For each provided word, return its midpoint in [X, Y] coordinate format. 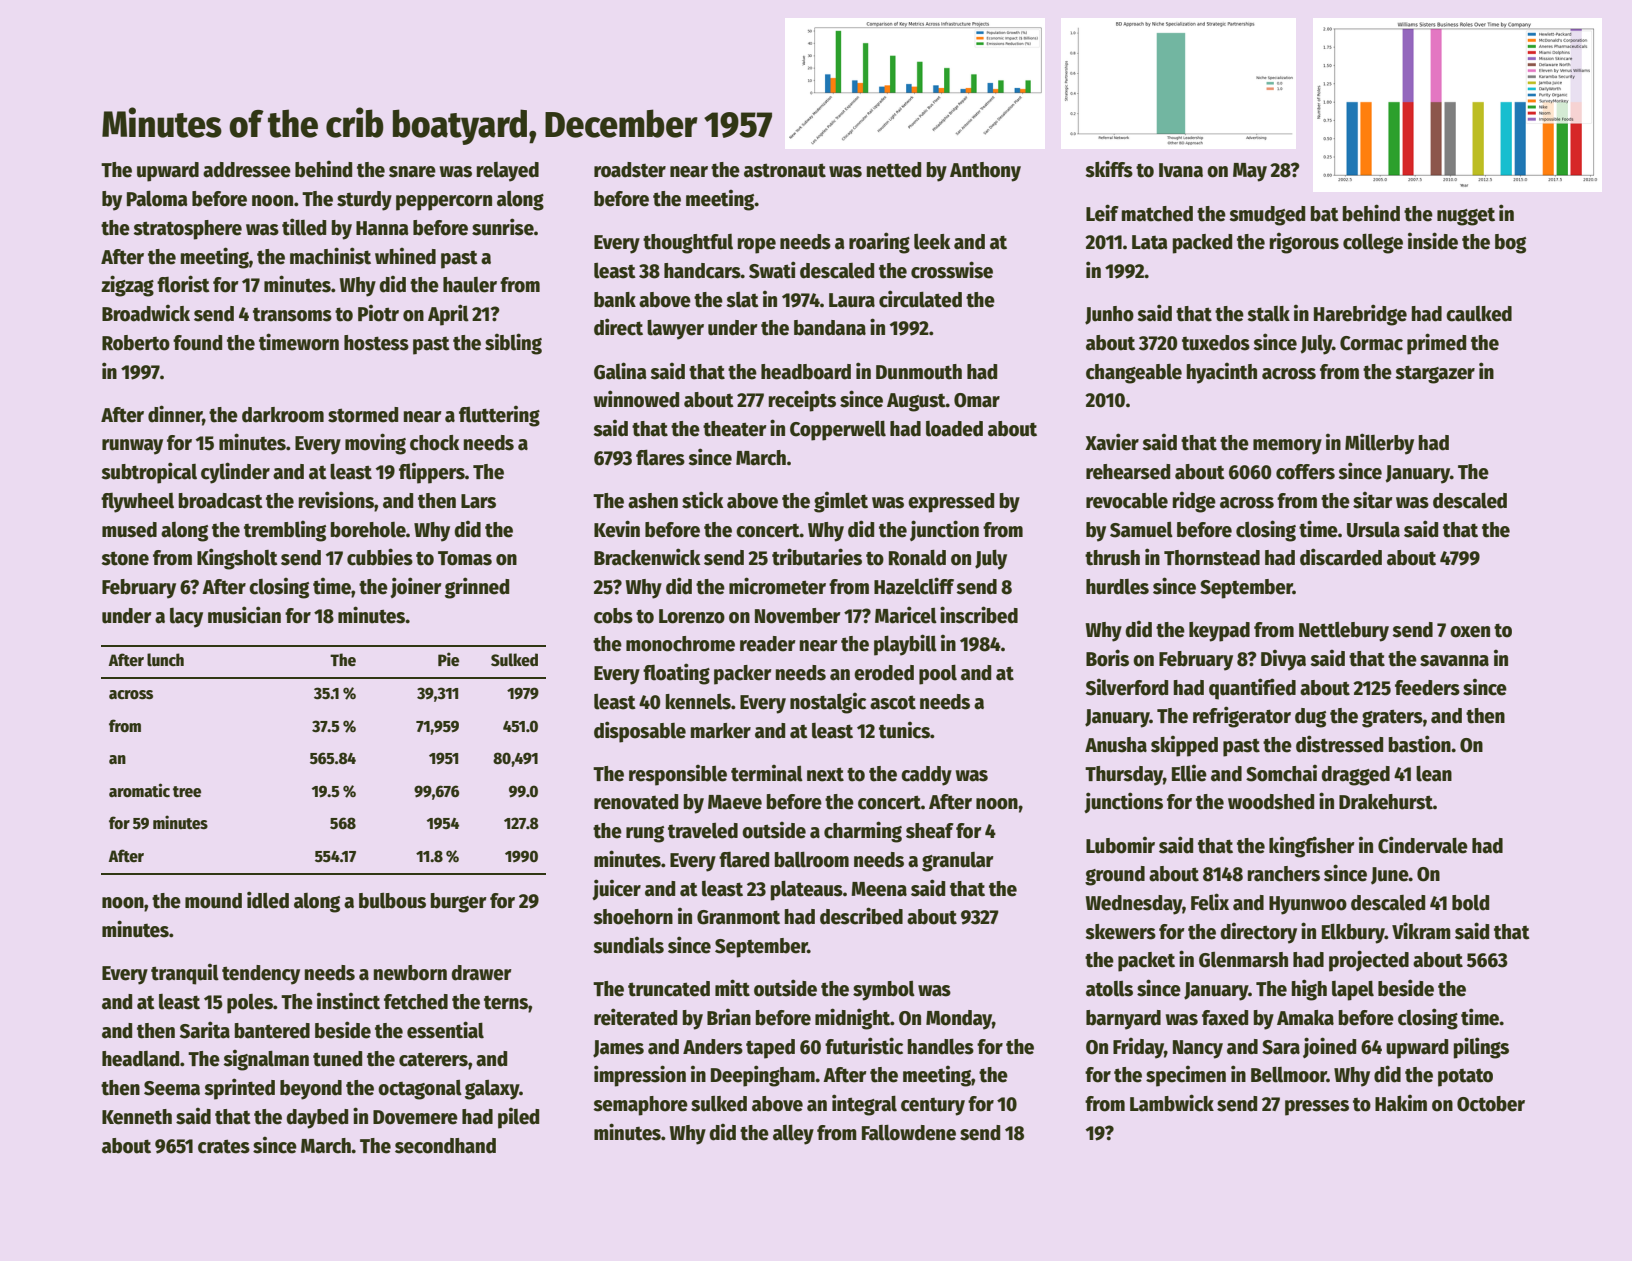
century [933, 1107]
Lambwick [1172, 1103]
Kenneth [137, 1117]
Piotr [378, 313]
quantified [1252, 689]
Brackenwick [647, 557]
